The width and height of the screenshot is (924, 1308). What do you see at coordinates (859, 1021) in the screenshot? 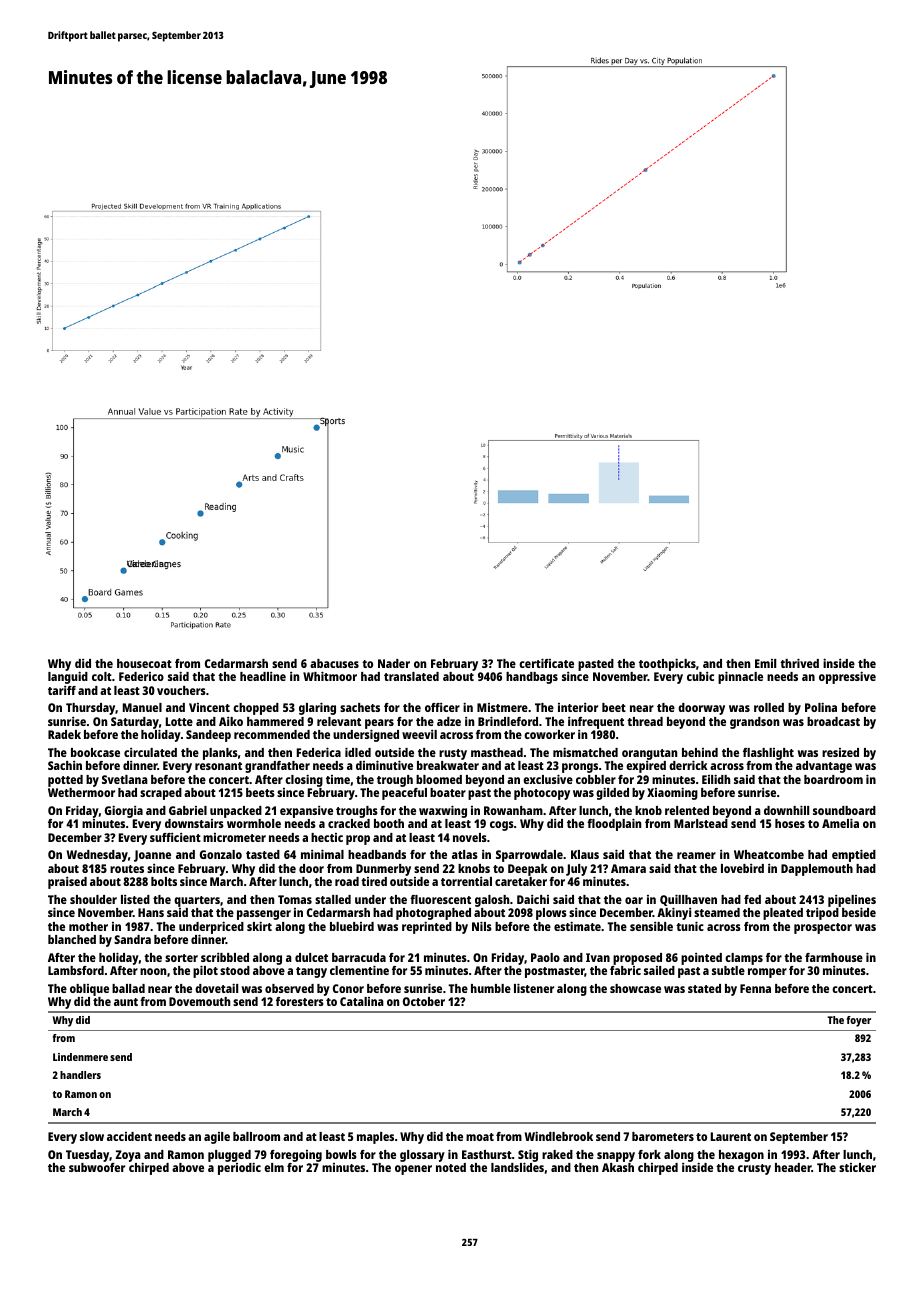
I see `foyer` at bounding box center [859, 1021].
